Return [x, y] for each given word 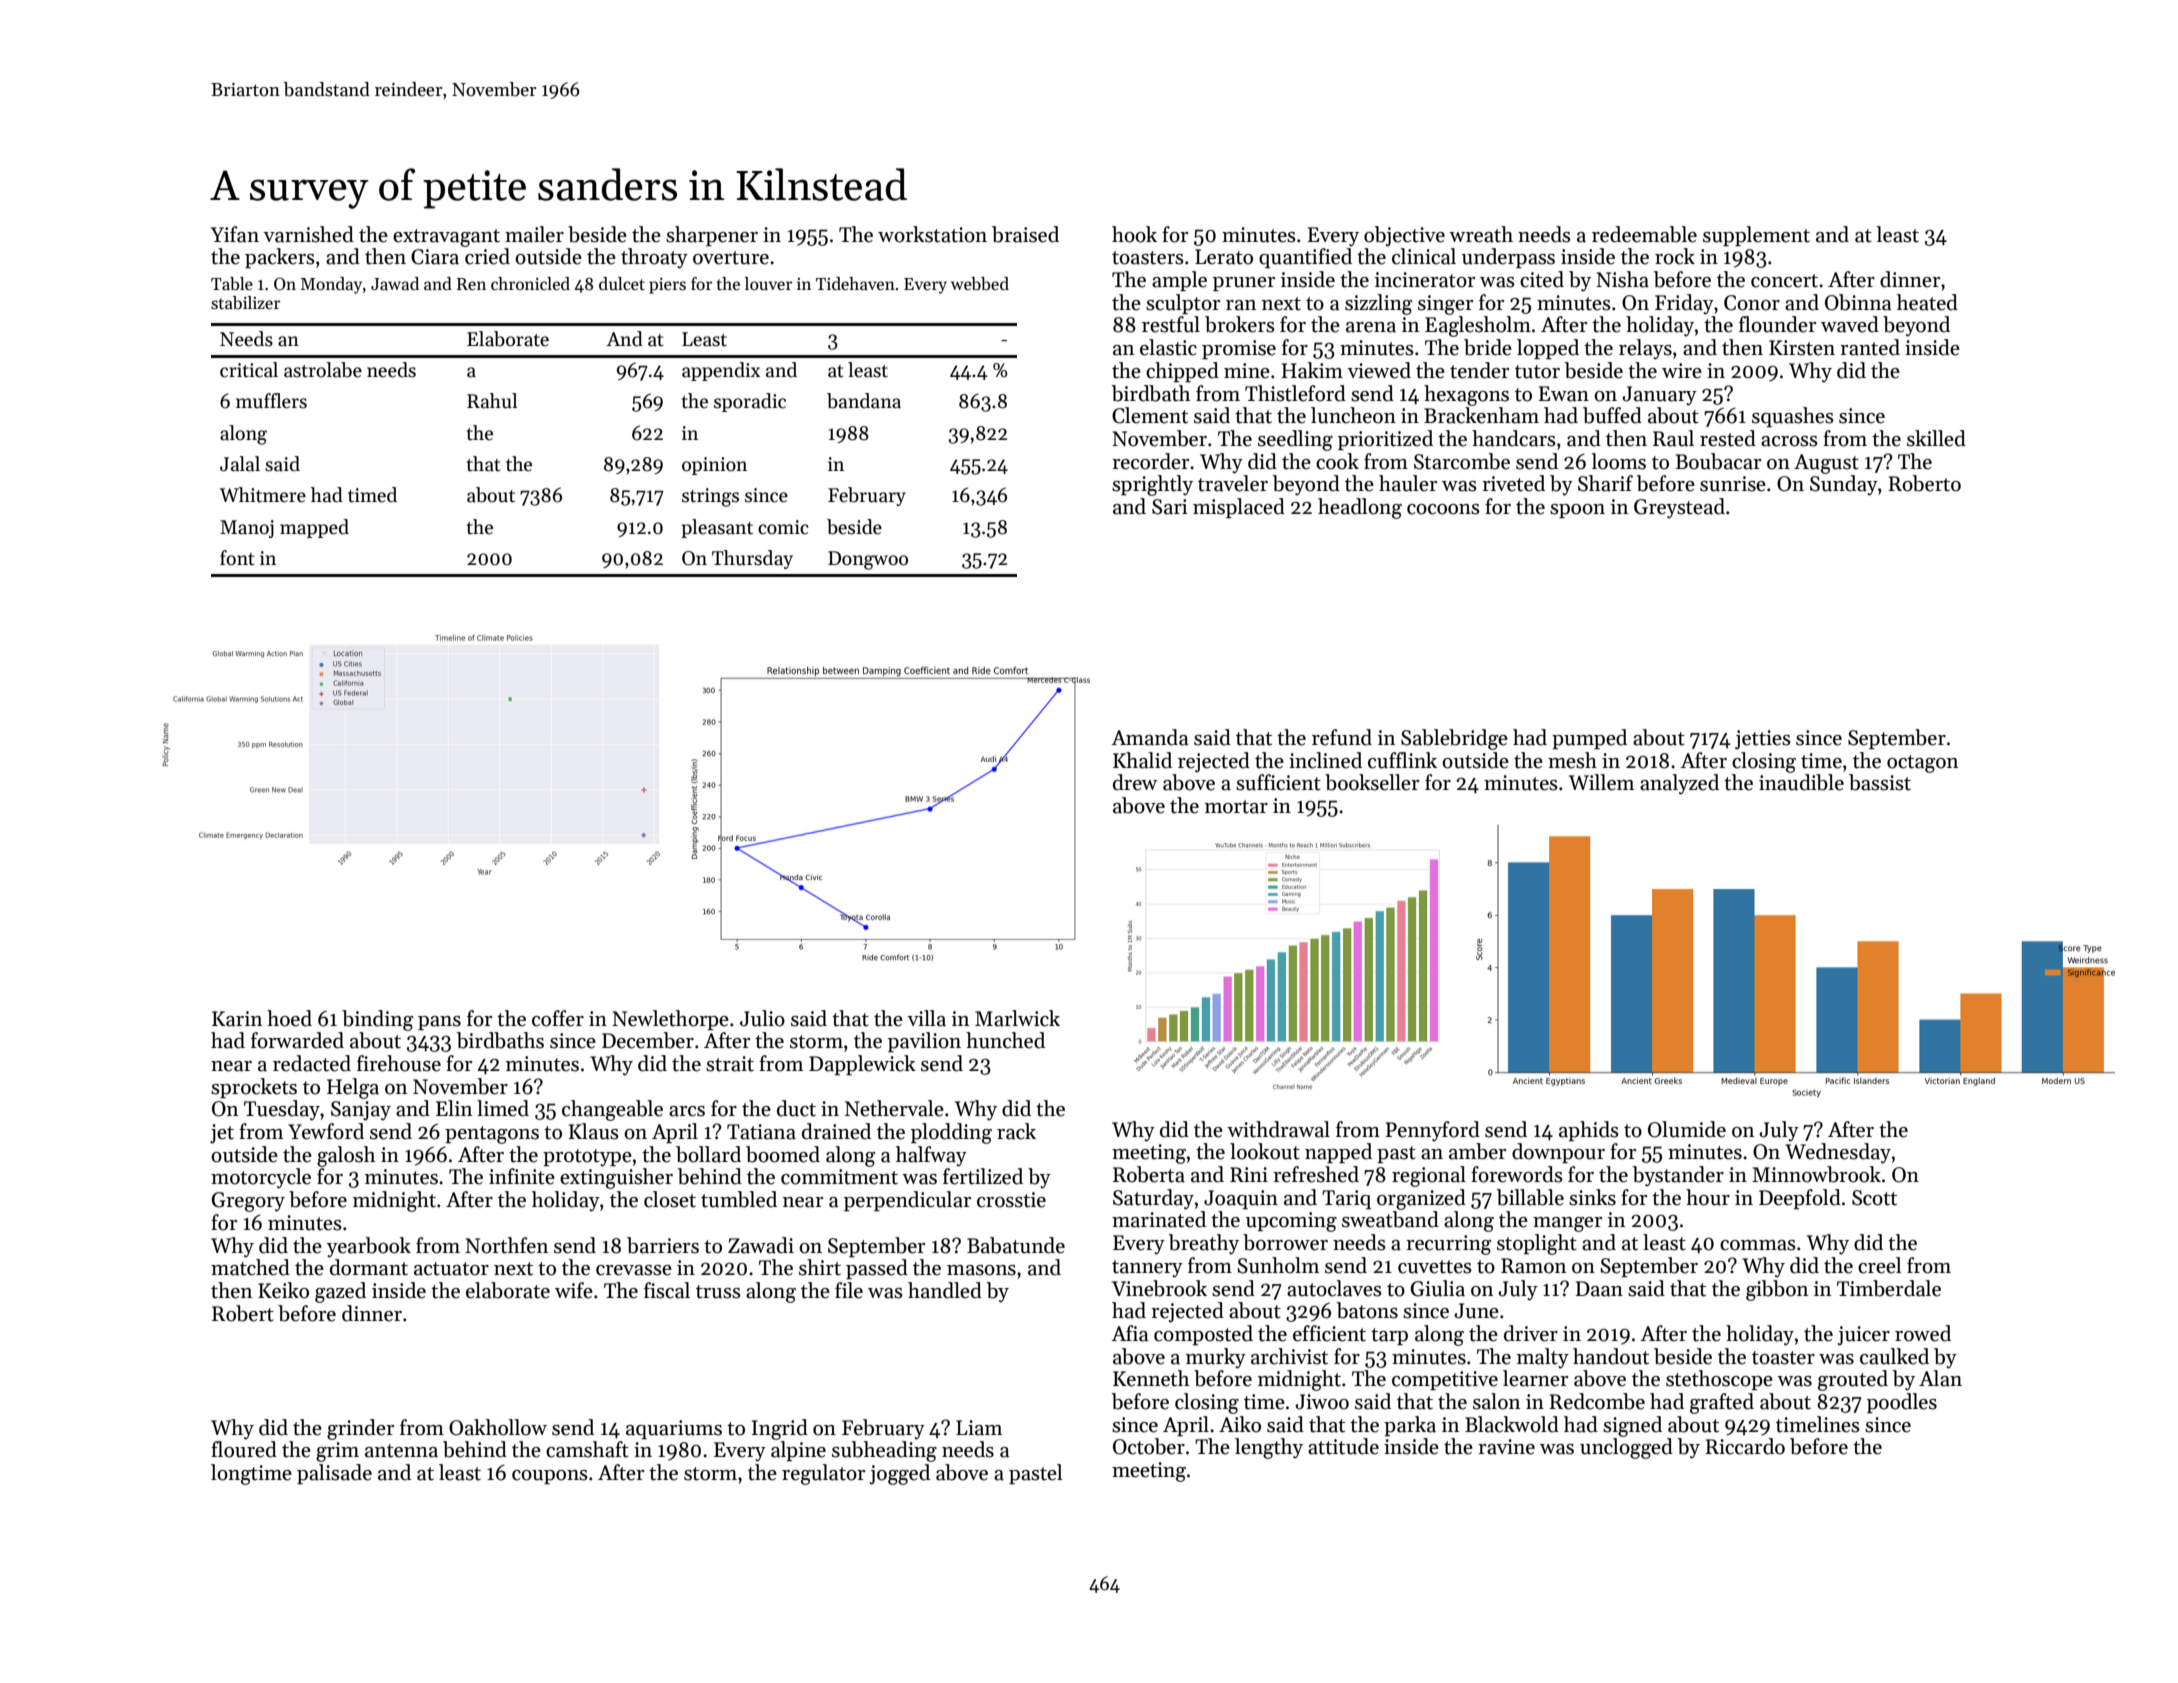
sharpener [712, 236]
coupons [550, 1477]
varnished [308, 234]
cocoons [1443, 509]
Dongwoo [868, 560]
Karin [237, 1019]
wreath [1481, 234]
